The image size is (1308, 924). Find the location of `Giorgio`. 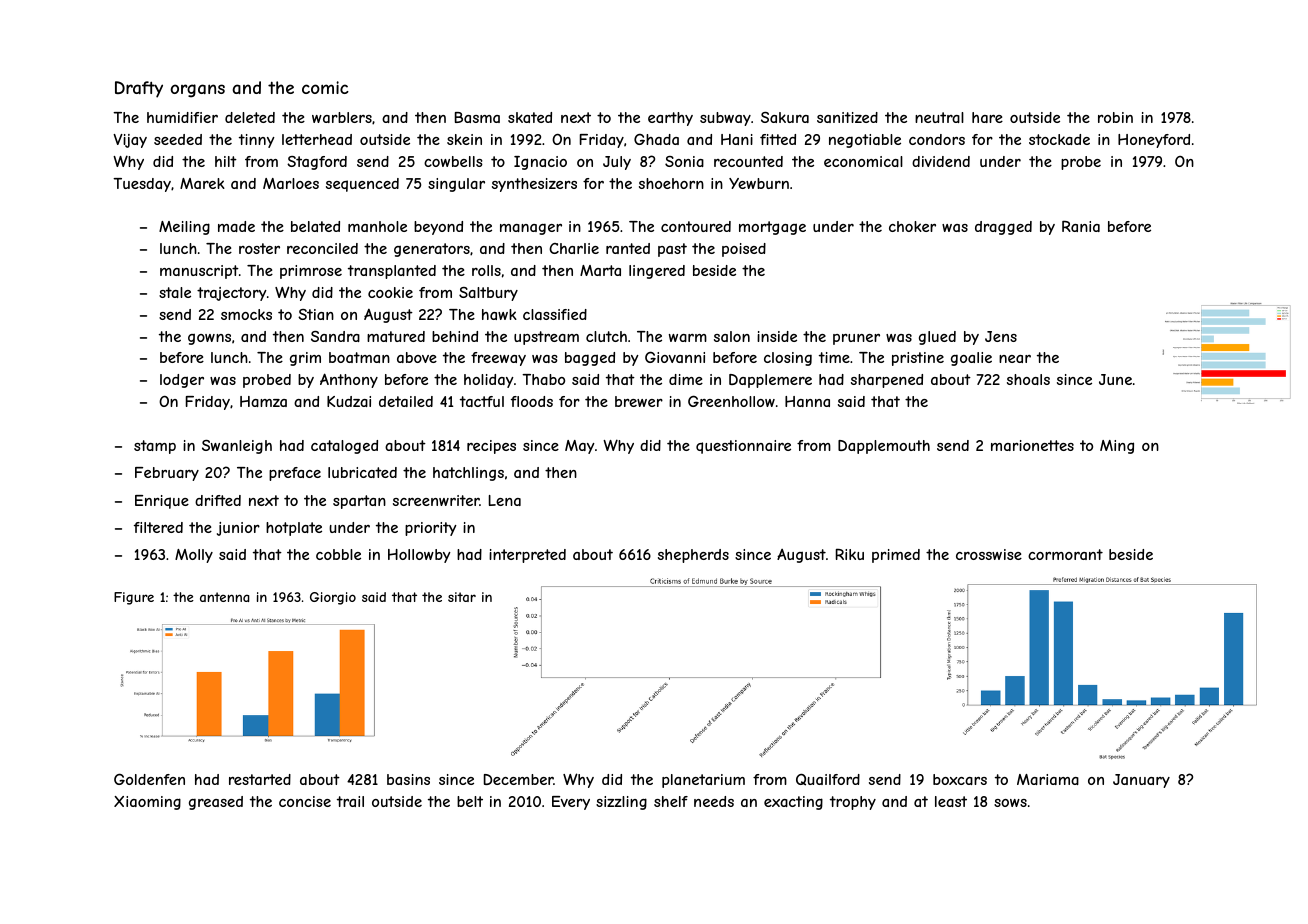

Giorgio is located at coordinates (333, 598).
